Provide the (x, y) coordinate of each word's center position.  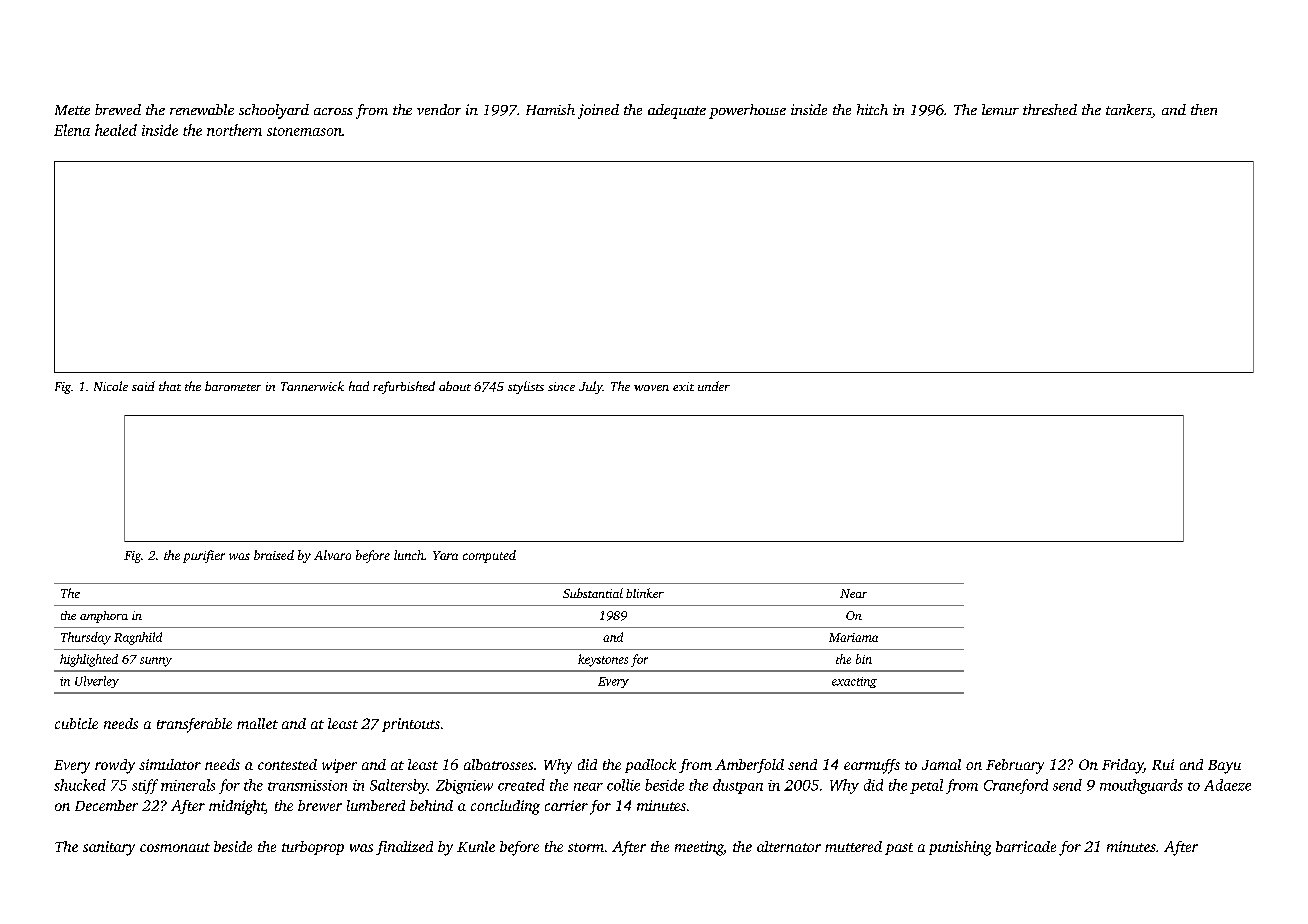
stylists (526, 387)
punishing (960, 848)
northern (234, 130)
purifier (204, 556)
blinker (645, 593)
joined (598, 111)
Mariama (853, 637)
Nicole (111, 386)
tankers (1129, 111)
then (1204, 109)
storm (586, 847)
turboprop (313, 848)
